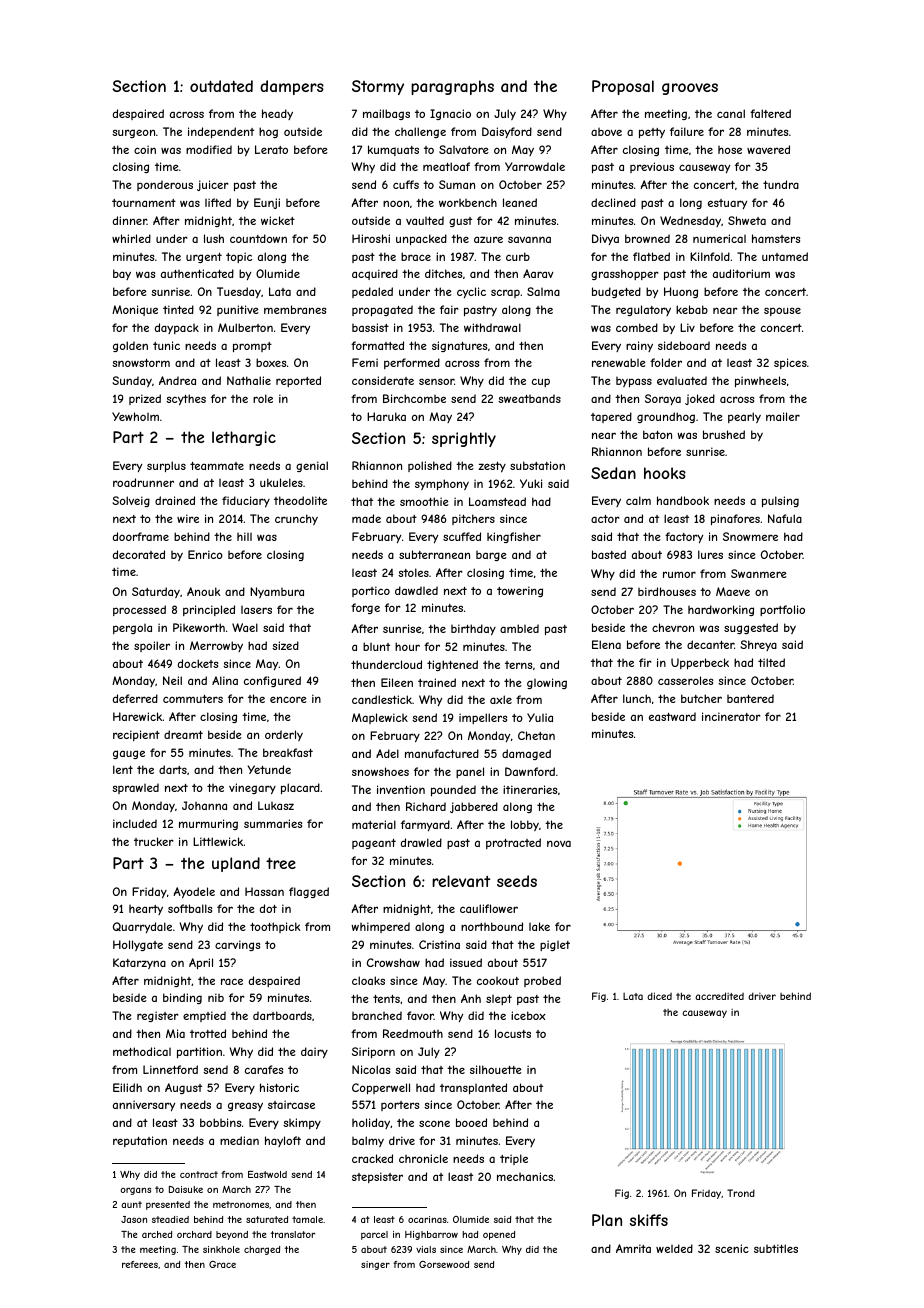 The height and width of the screenshot is (1308, 924). I want to click on canal, so click(731, 113).
